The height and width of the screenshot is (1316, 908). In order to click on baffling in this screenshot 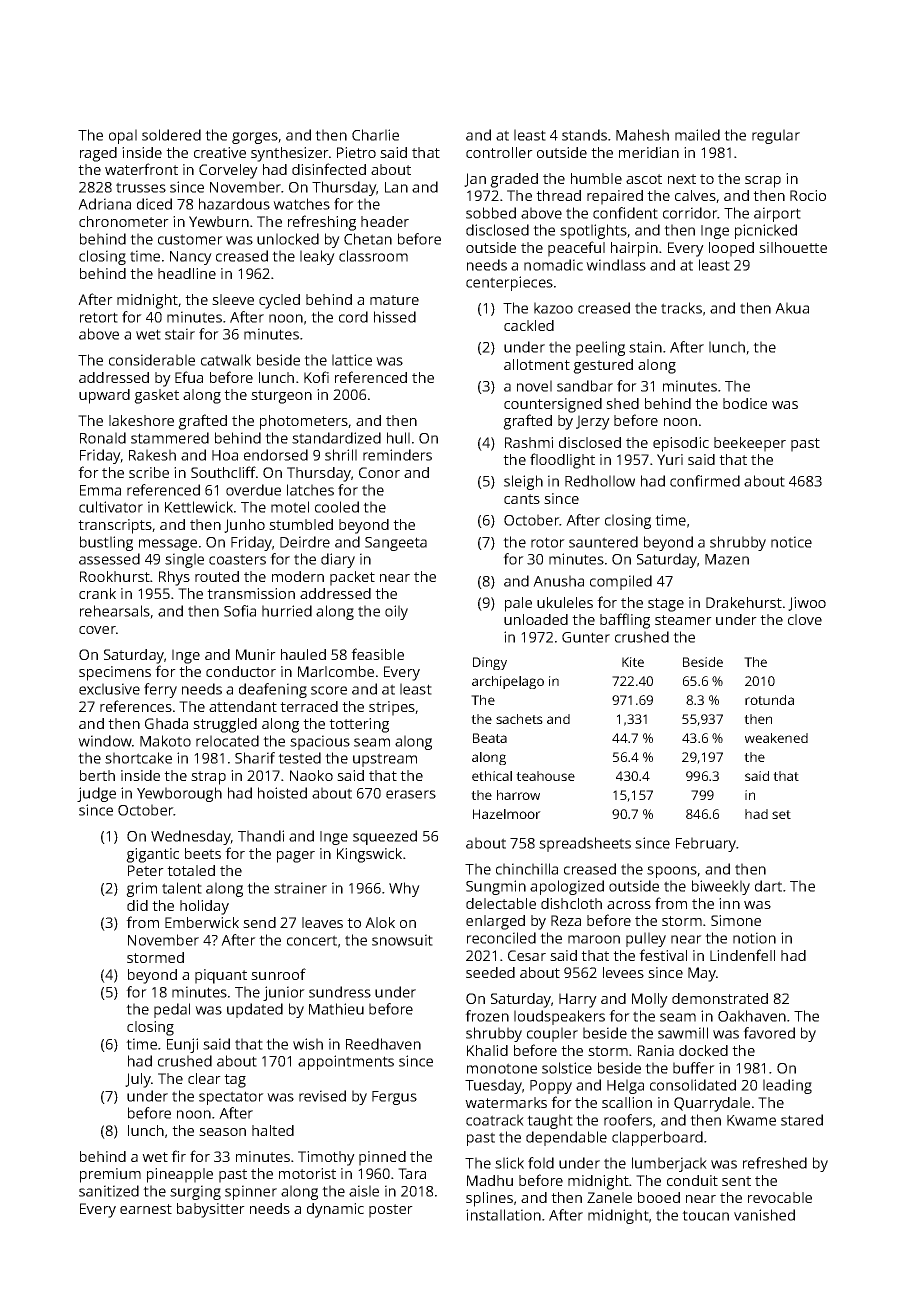, I will do `click(625, 621)`.
